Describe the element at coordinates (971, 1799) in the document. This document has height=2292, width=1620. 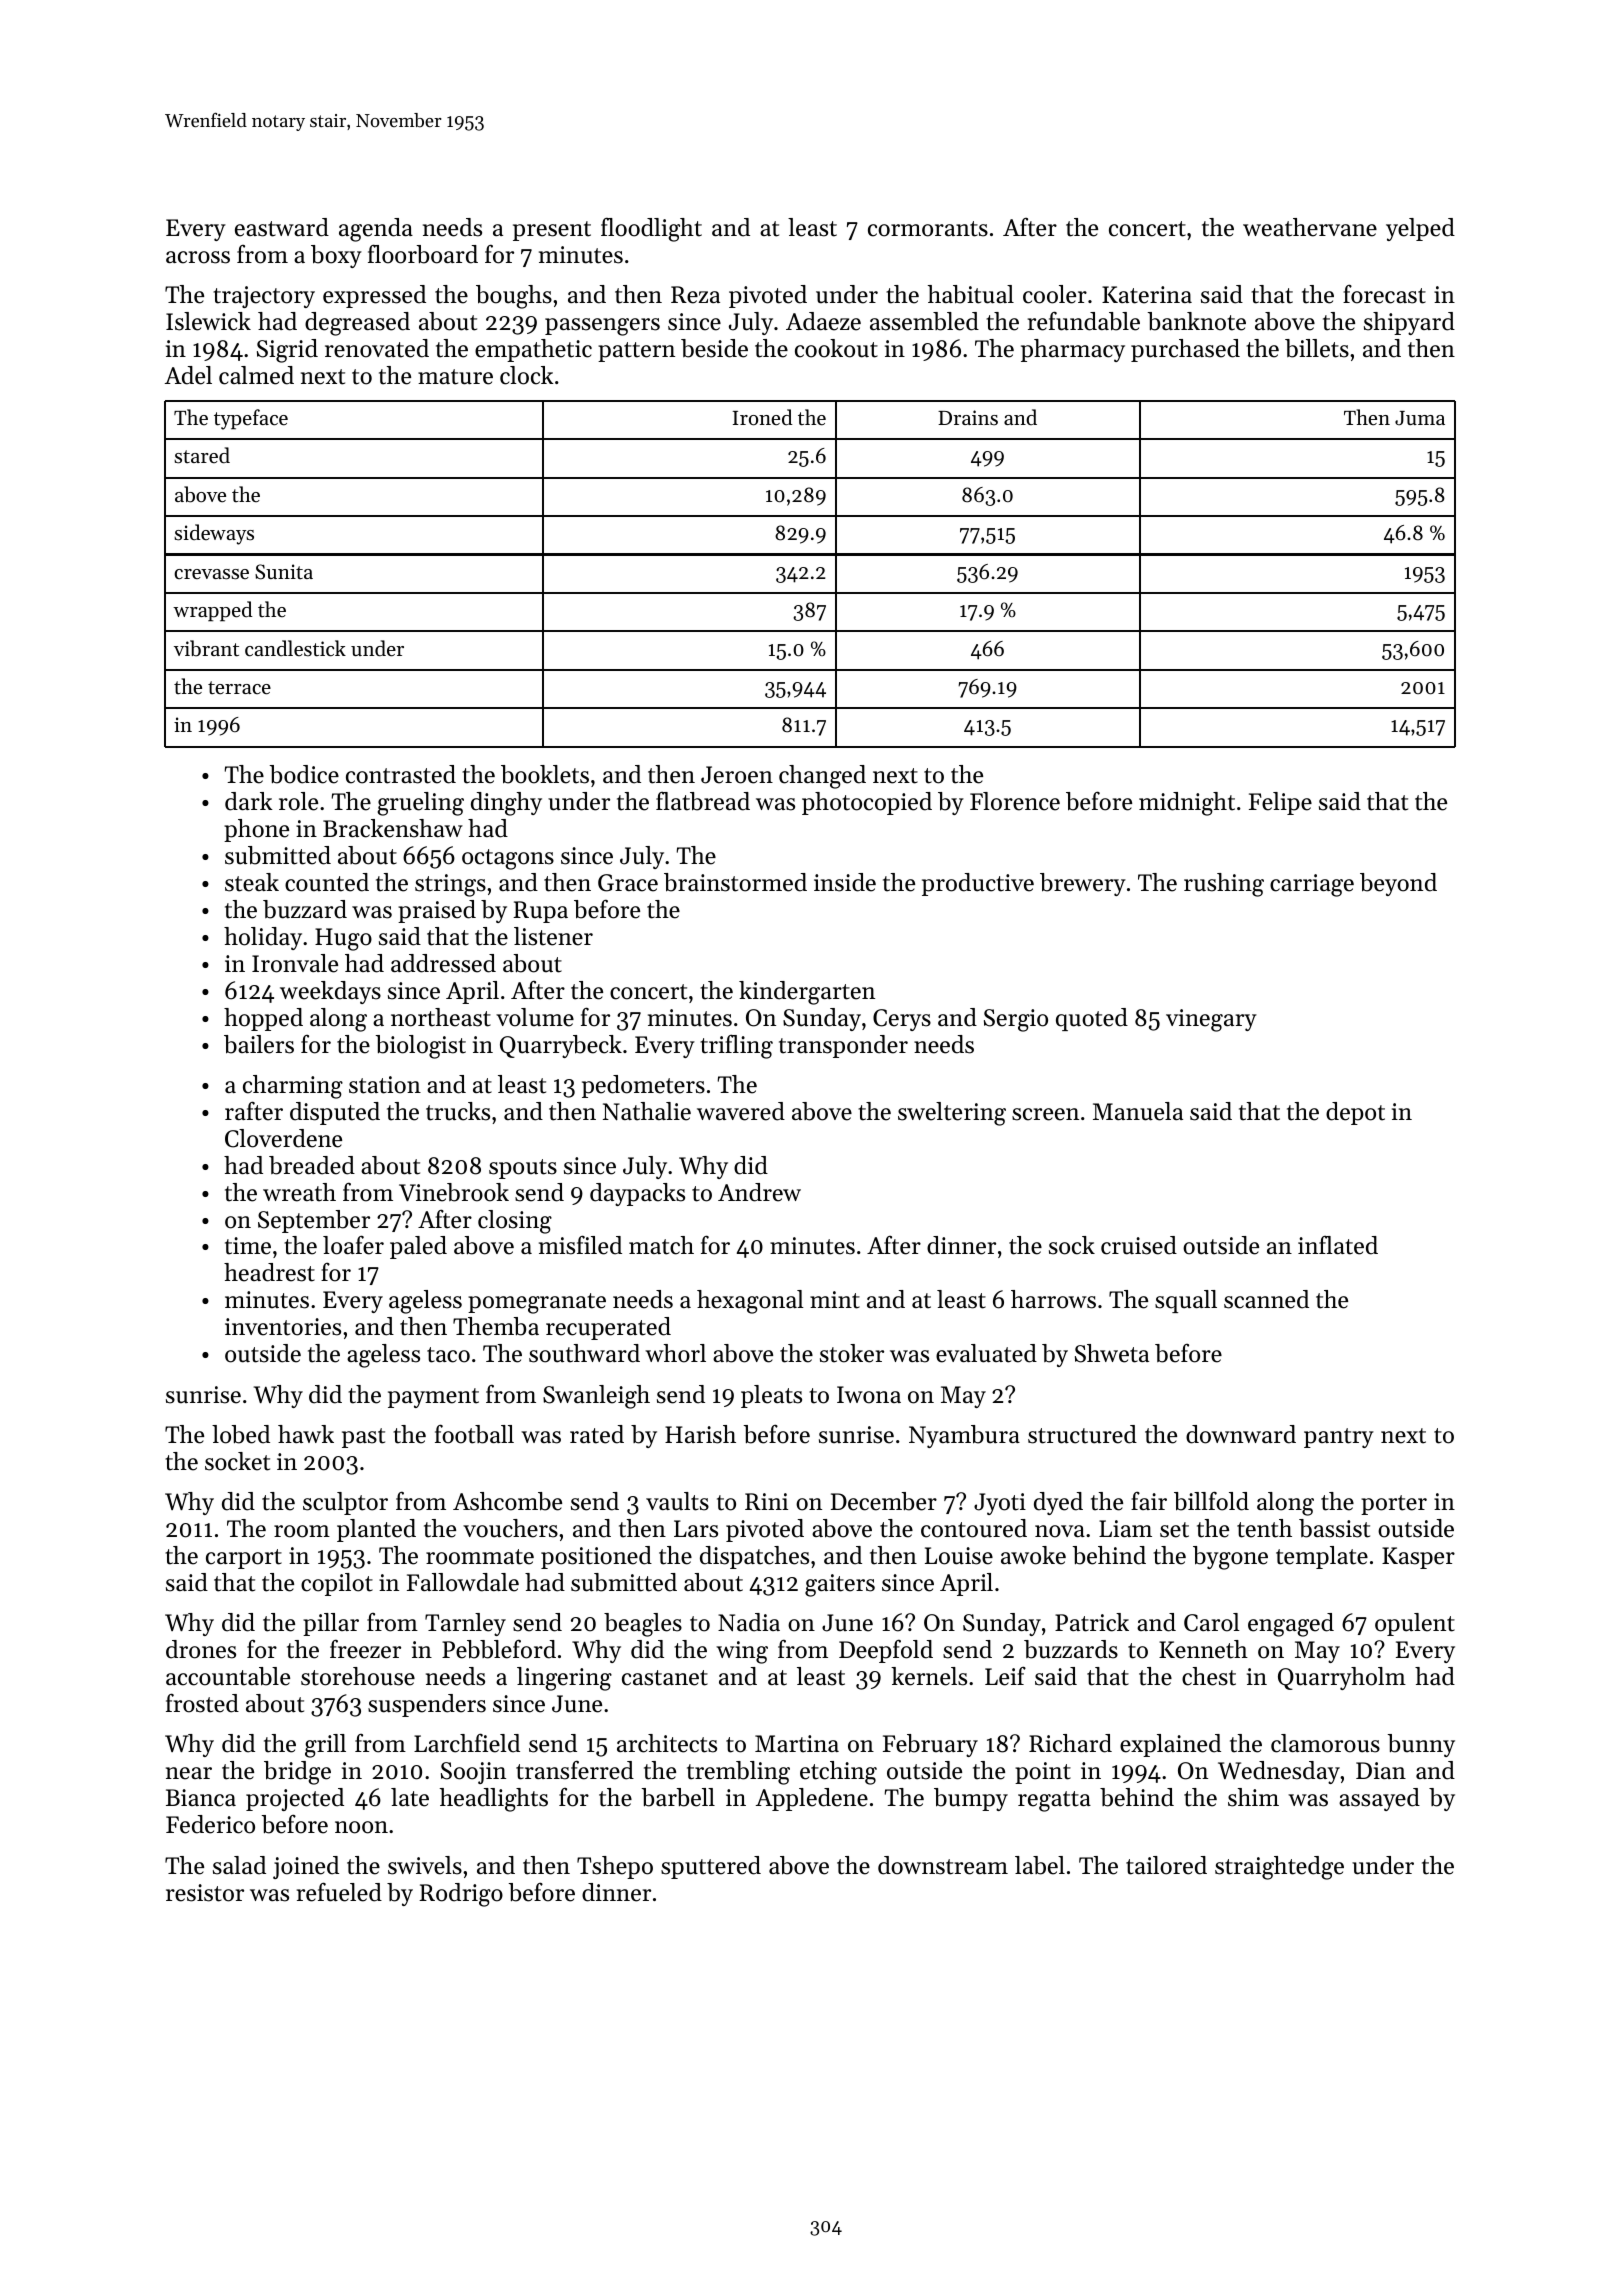
I see `bumpy` at that location.
